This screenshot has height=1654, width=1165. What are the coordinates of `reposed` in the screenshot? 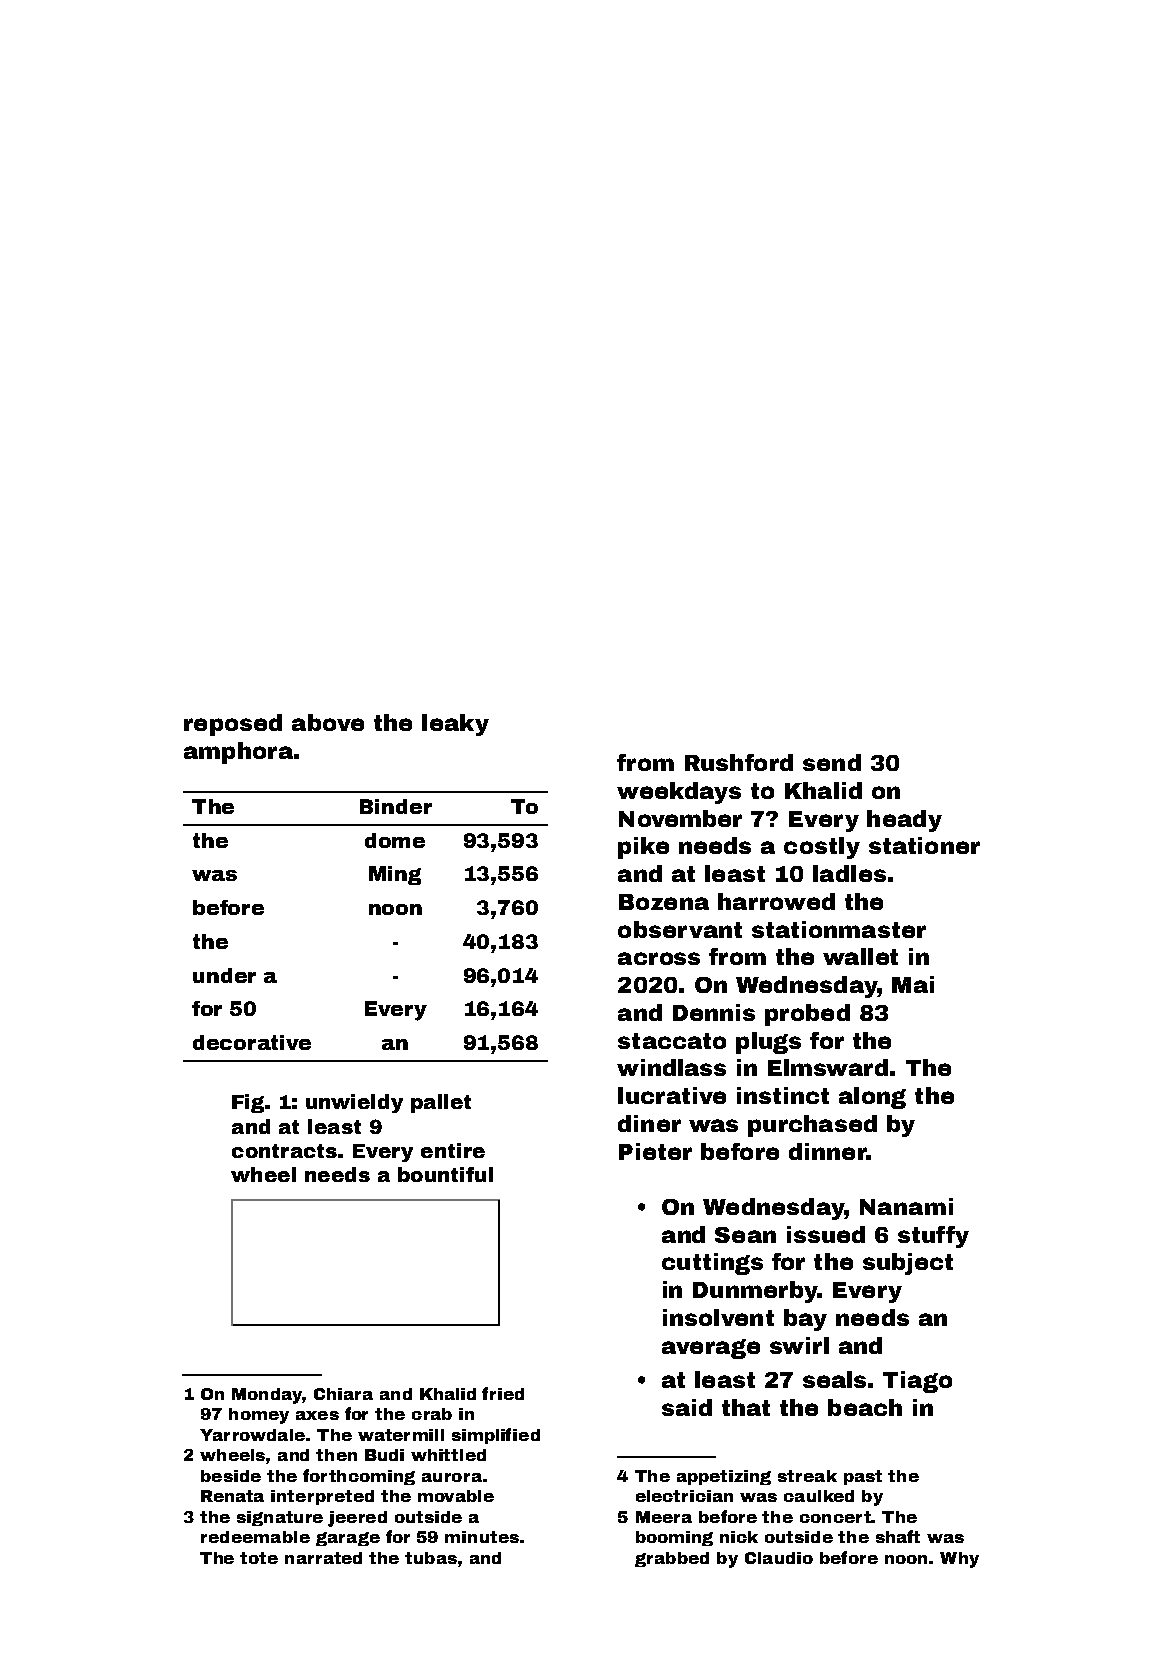 It's located at (233, 725).
